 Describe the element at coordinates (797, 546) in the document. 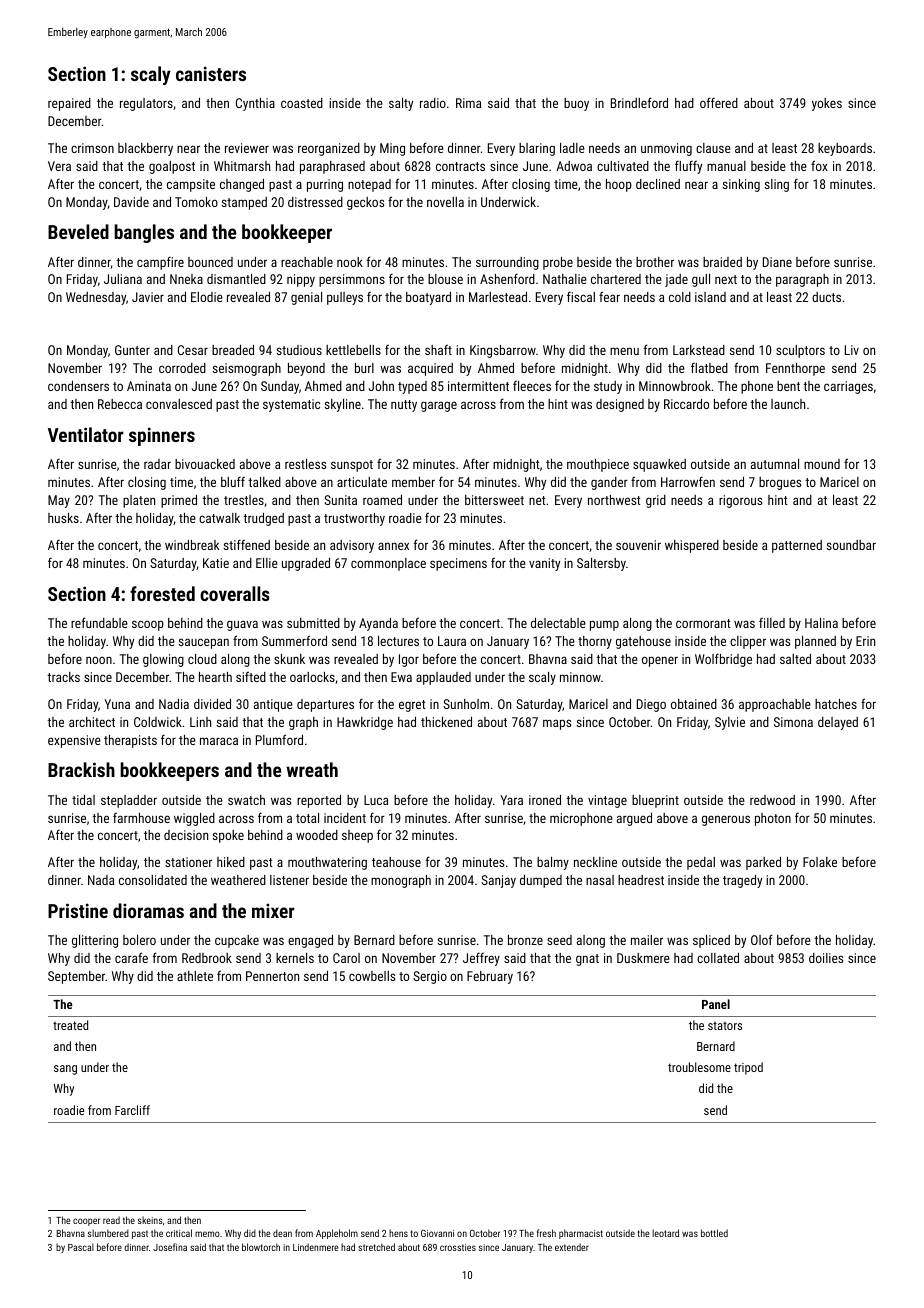

I see `patterned` at that location.
